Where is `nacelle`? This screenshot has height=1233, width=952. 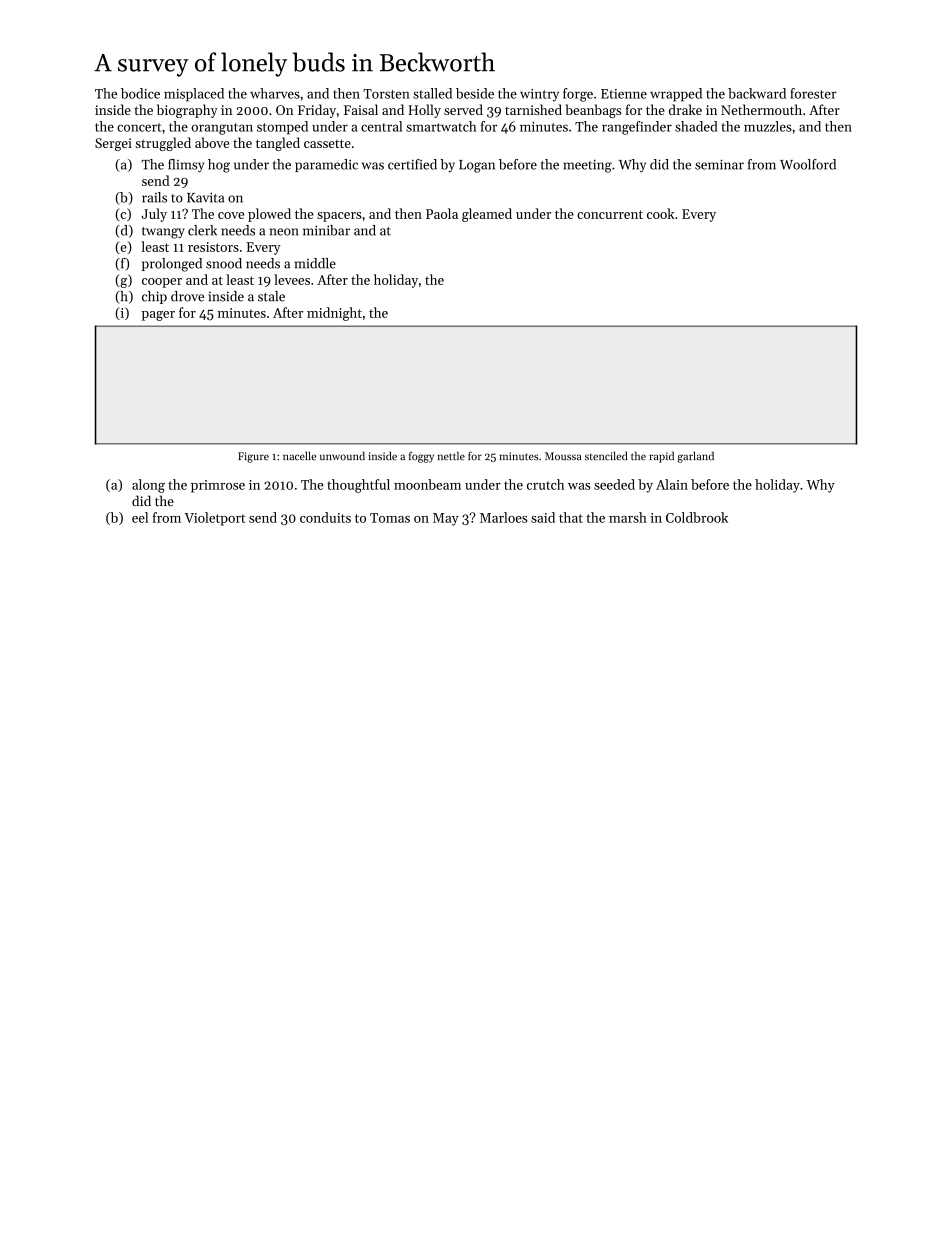 nacelle is located at coordinates (299, 456).
